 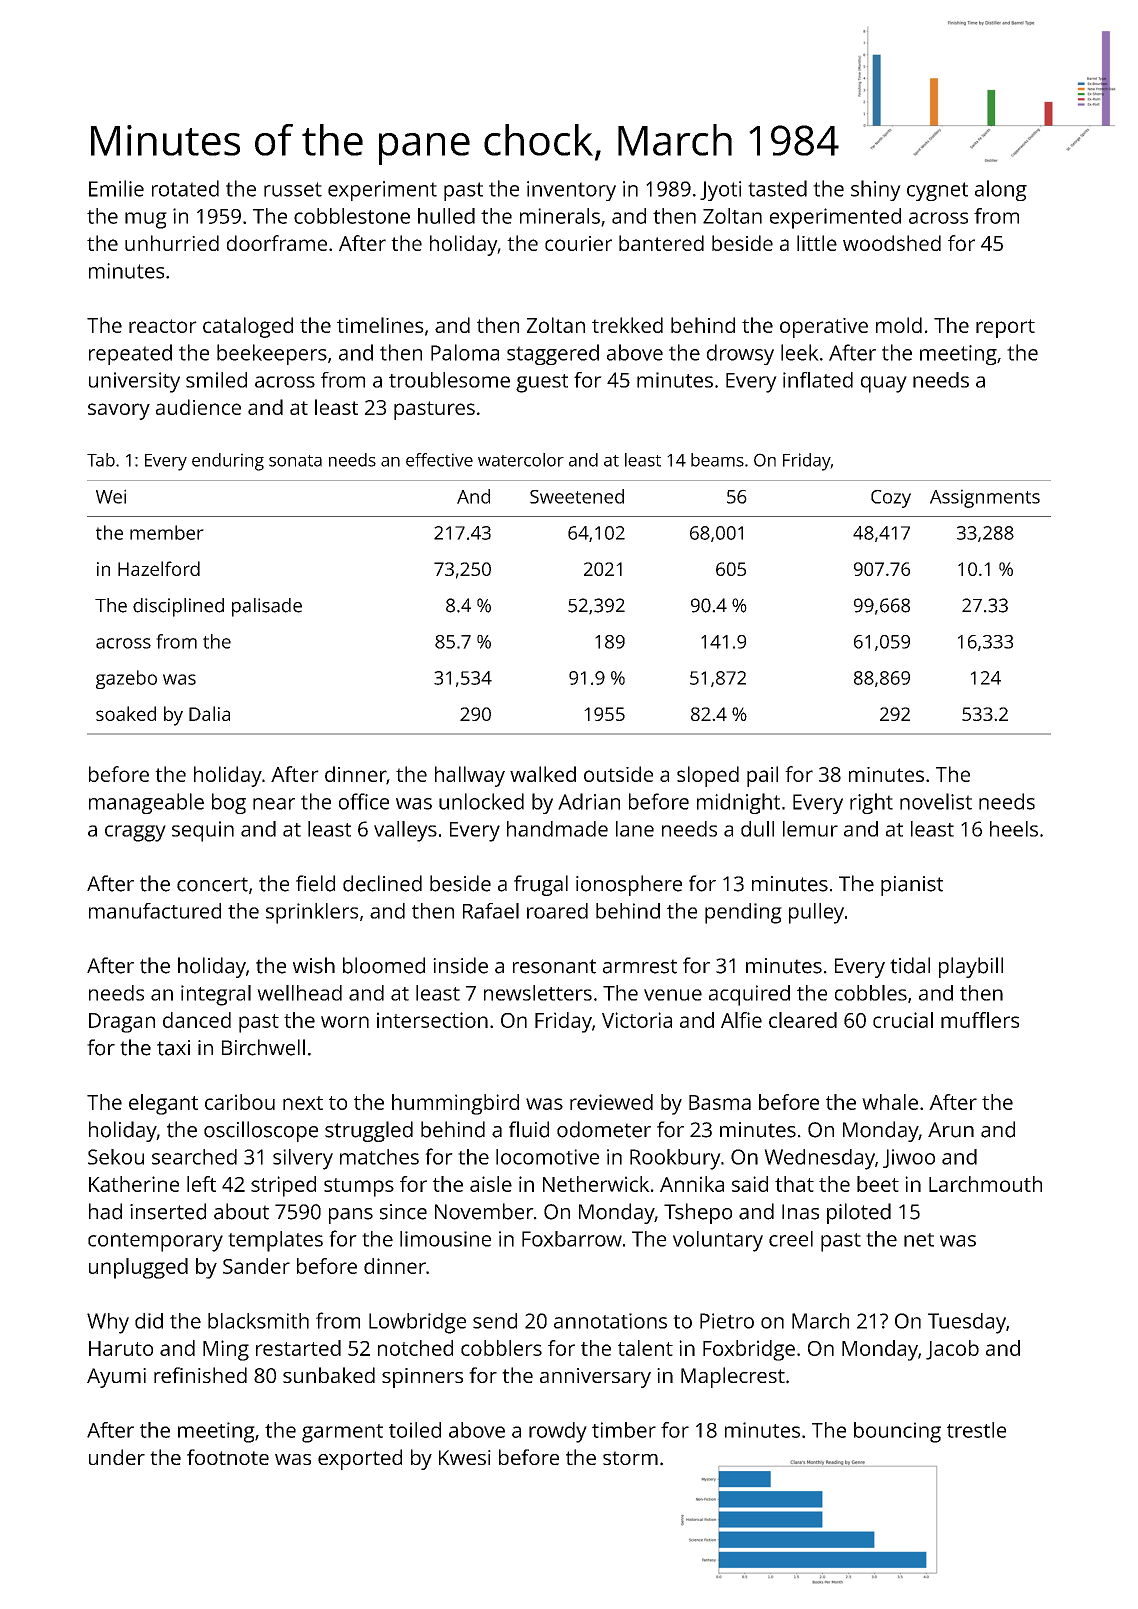 What do you see at coordinates (818, 380) in the document?
I see `inflated` at bounding box center [818, 380].
